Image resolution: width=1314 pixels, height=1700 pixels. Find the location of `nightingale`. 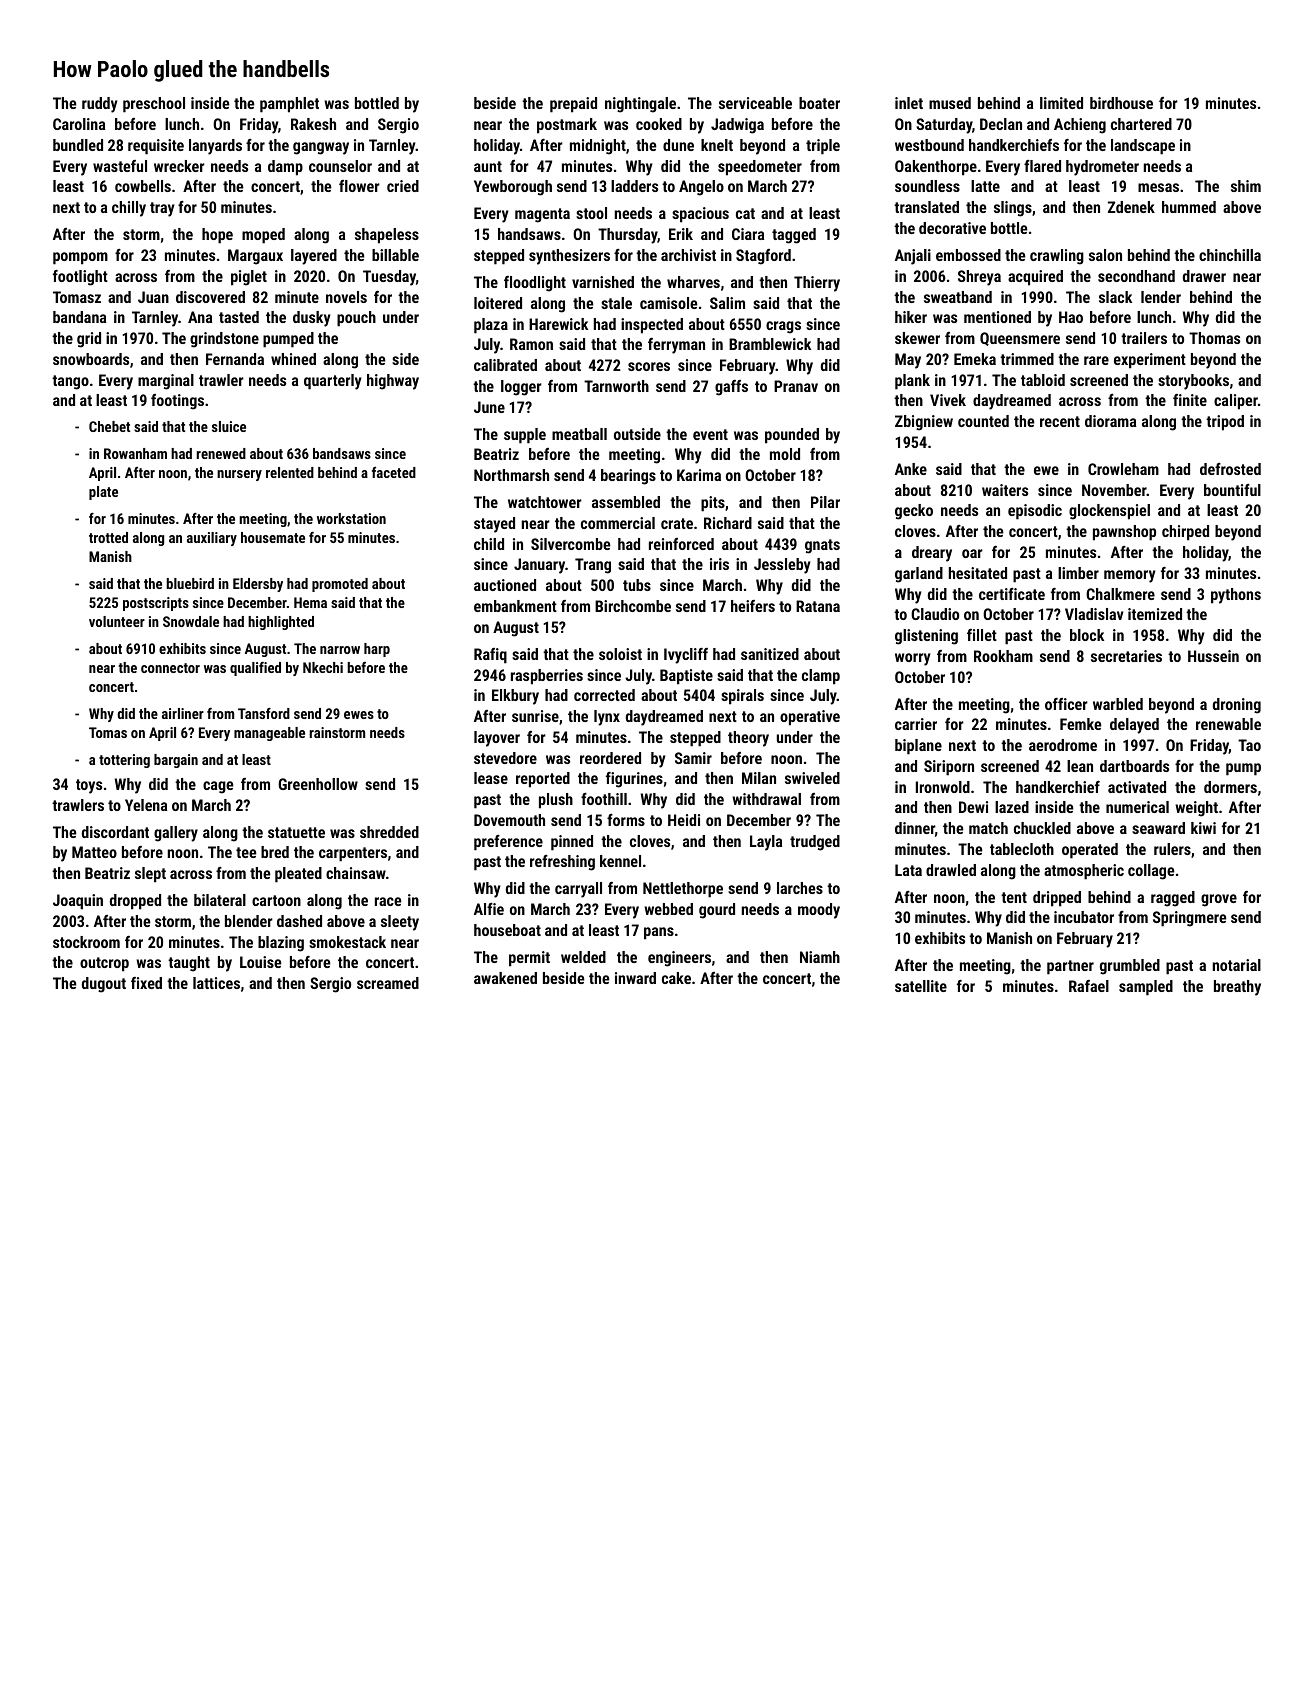

nightingale is located at coordinates (640, 105).
